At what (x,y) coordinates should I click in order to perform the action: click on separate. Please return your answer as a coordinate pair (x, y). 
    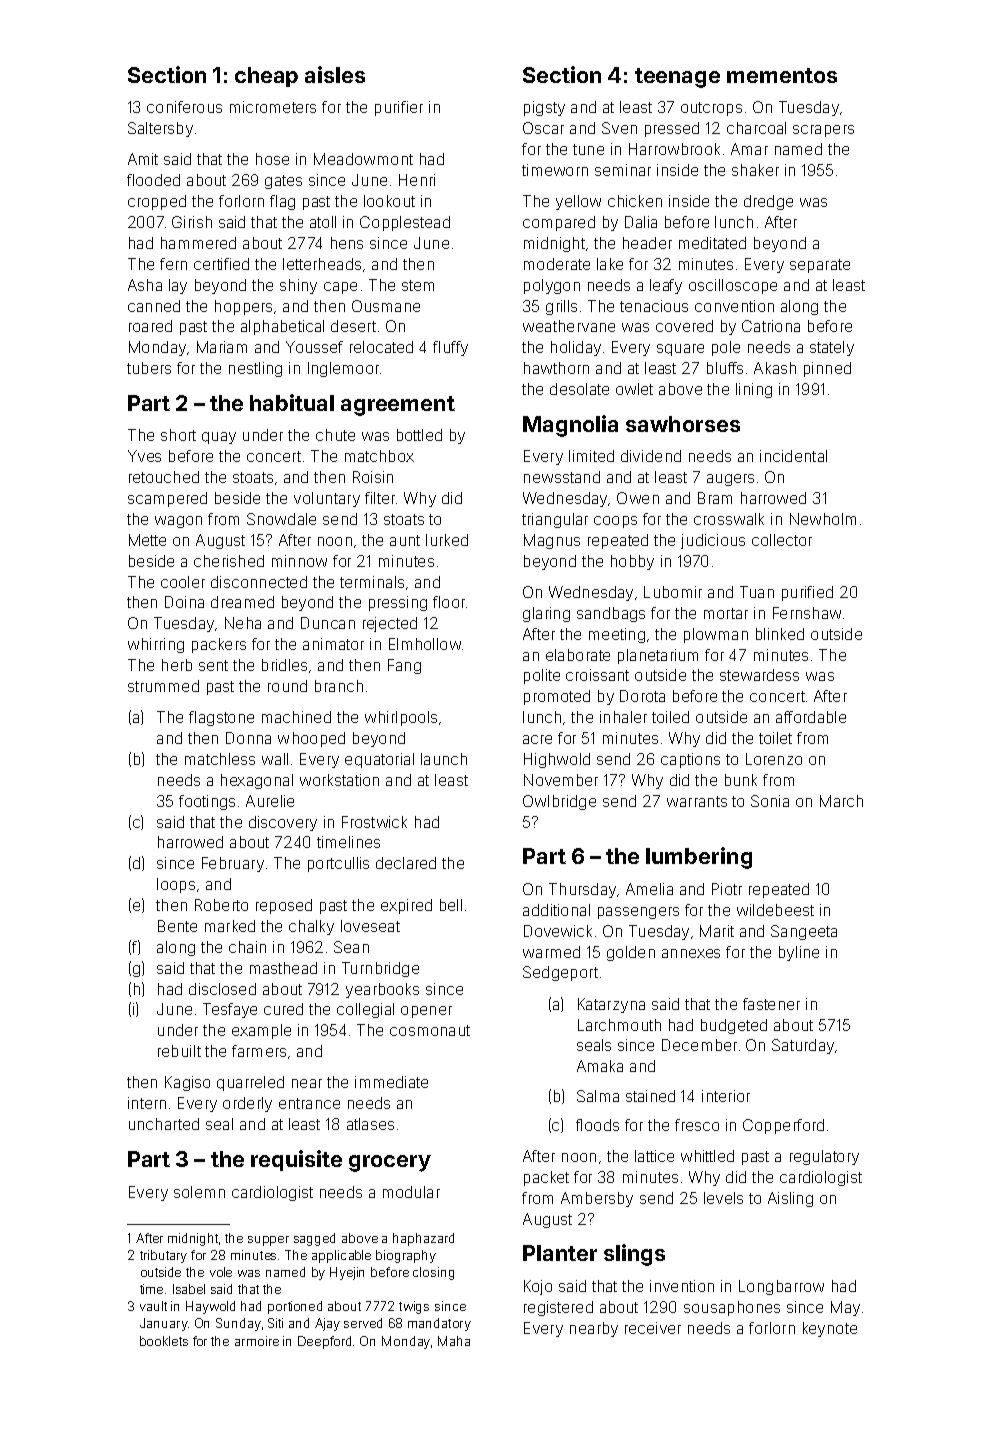
    Looking at the image, I should click on (820, 266).
